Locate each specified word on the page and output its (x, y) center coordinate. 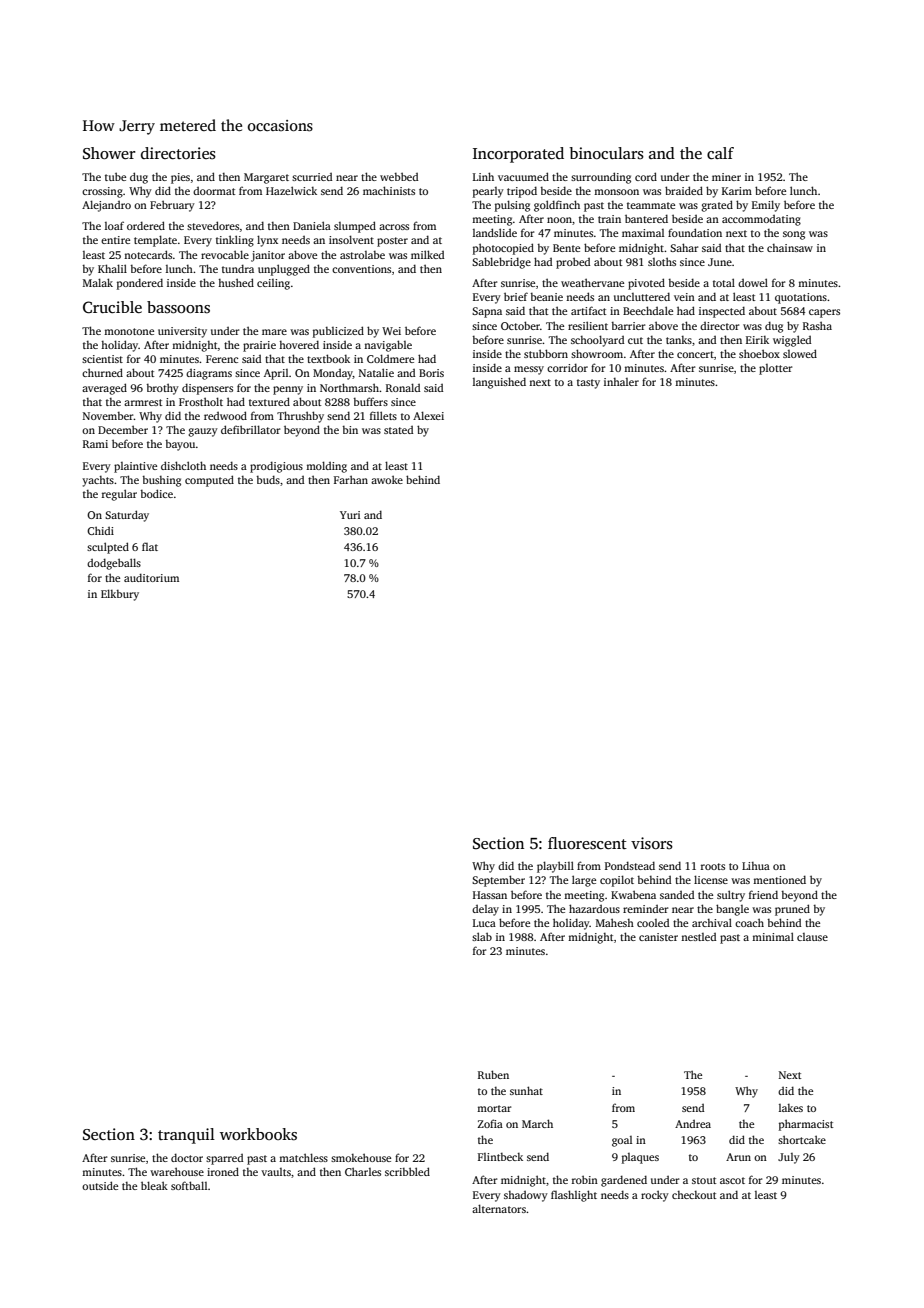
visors (652, 843)
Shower (109, 153)
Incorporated (518, 155)
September (498, 881)
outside (100, 1185)
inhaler (621, 382)
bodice (156, 493)
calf (720, 153)
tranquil (186, 1136)
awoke (387, 479)
